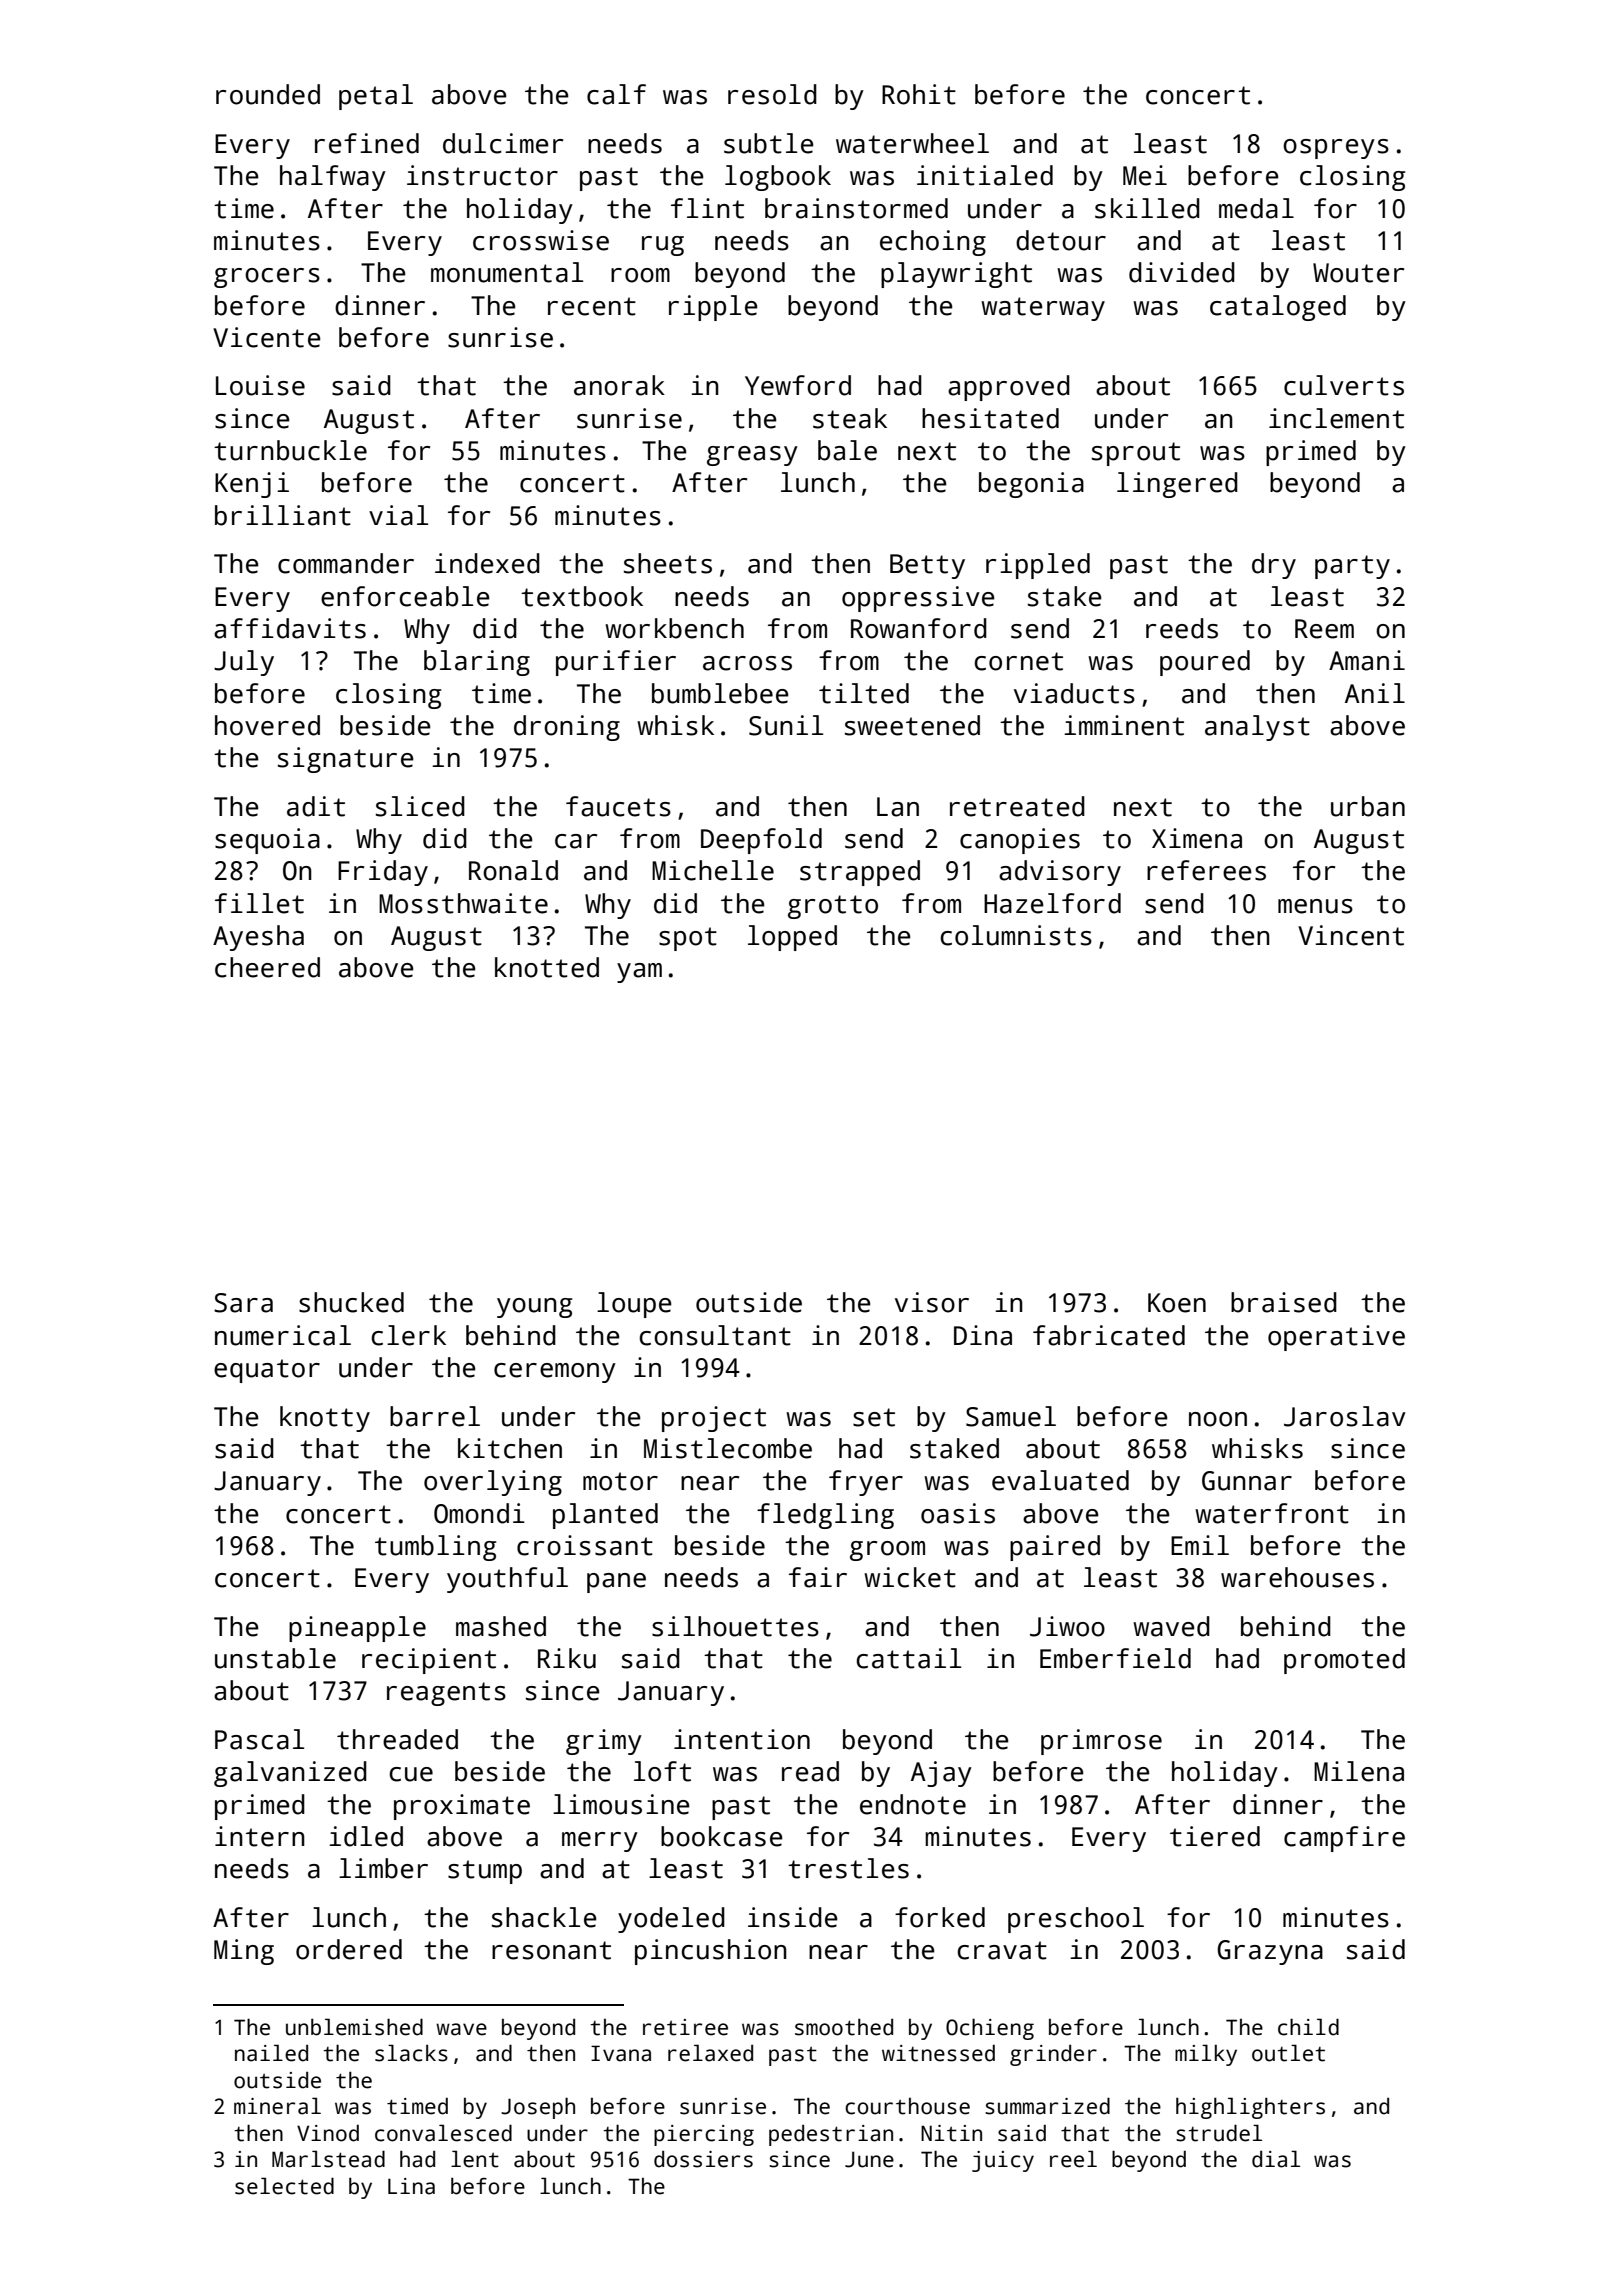  What do you see at coordinates (742, 1739) in the document?
I see `intention` at bounding box center [742, 1739].
